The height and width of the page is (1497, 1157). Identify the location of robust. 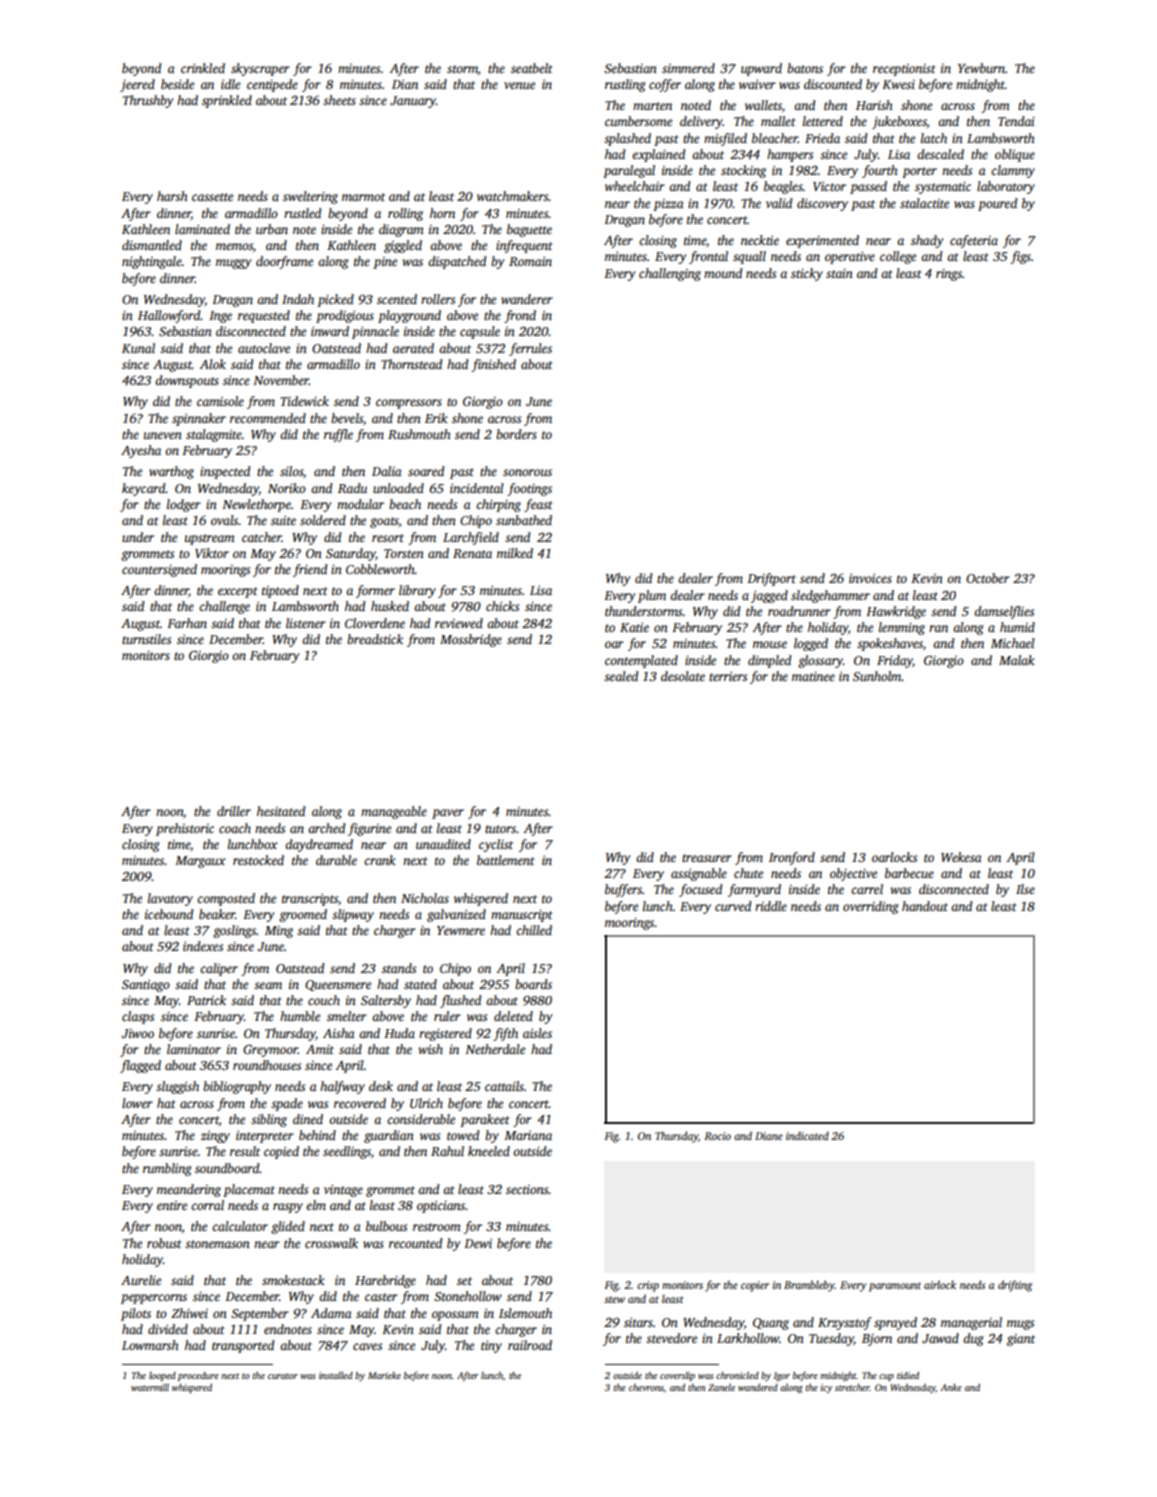
(164, 1243).
